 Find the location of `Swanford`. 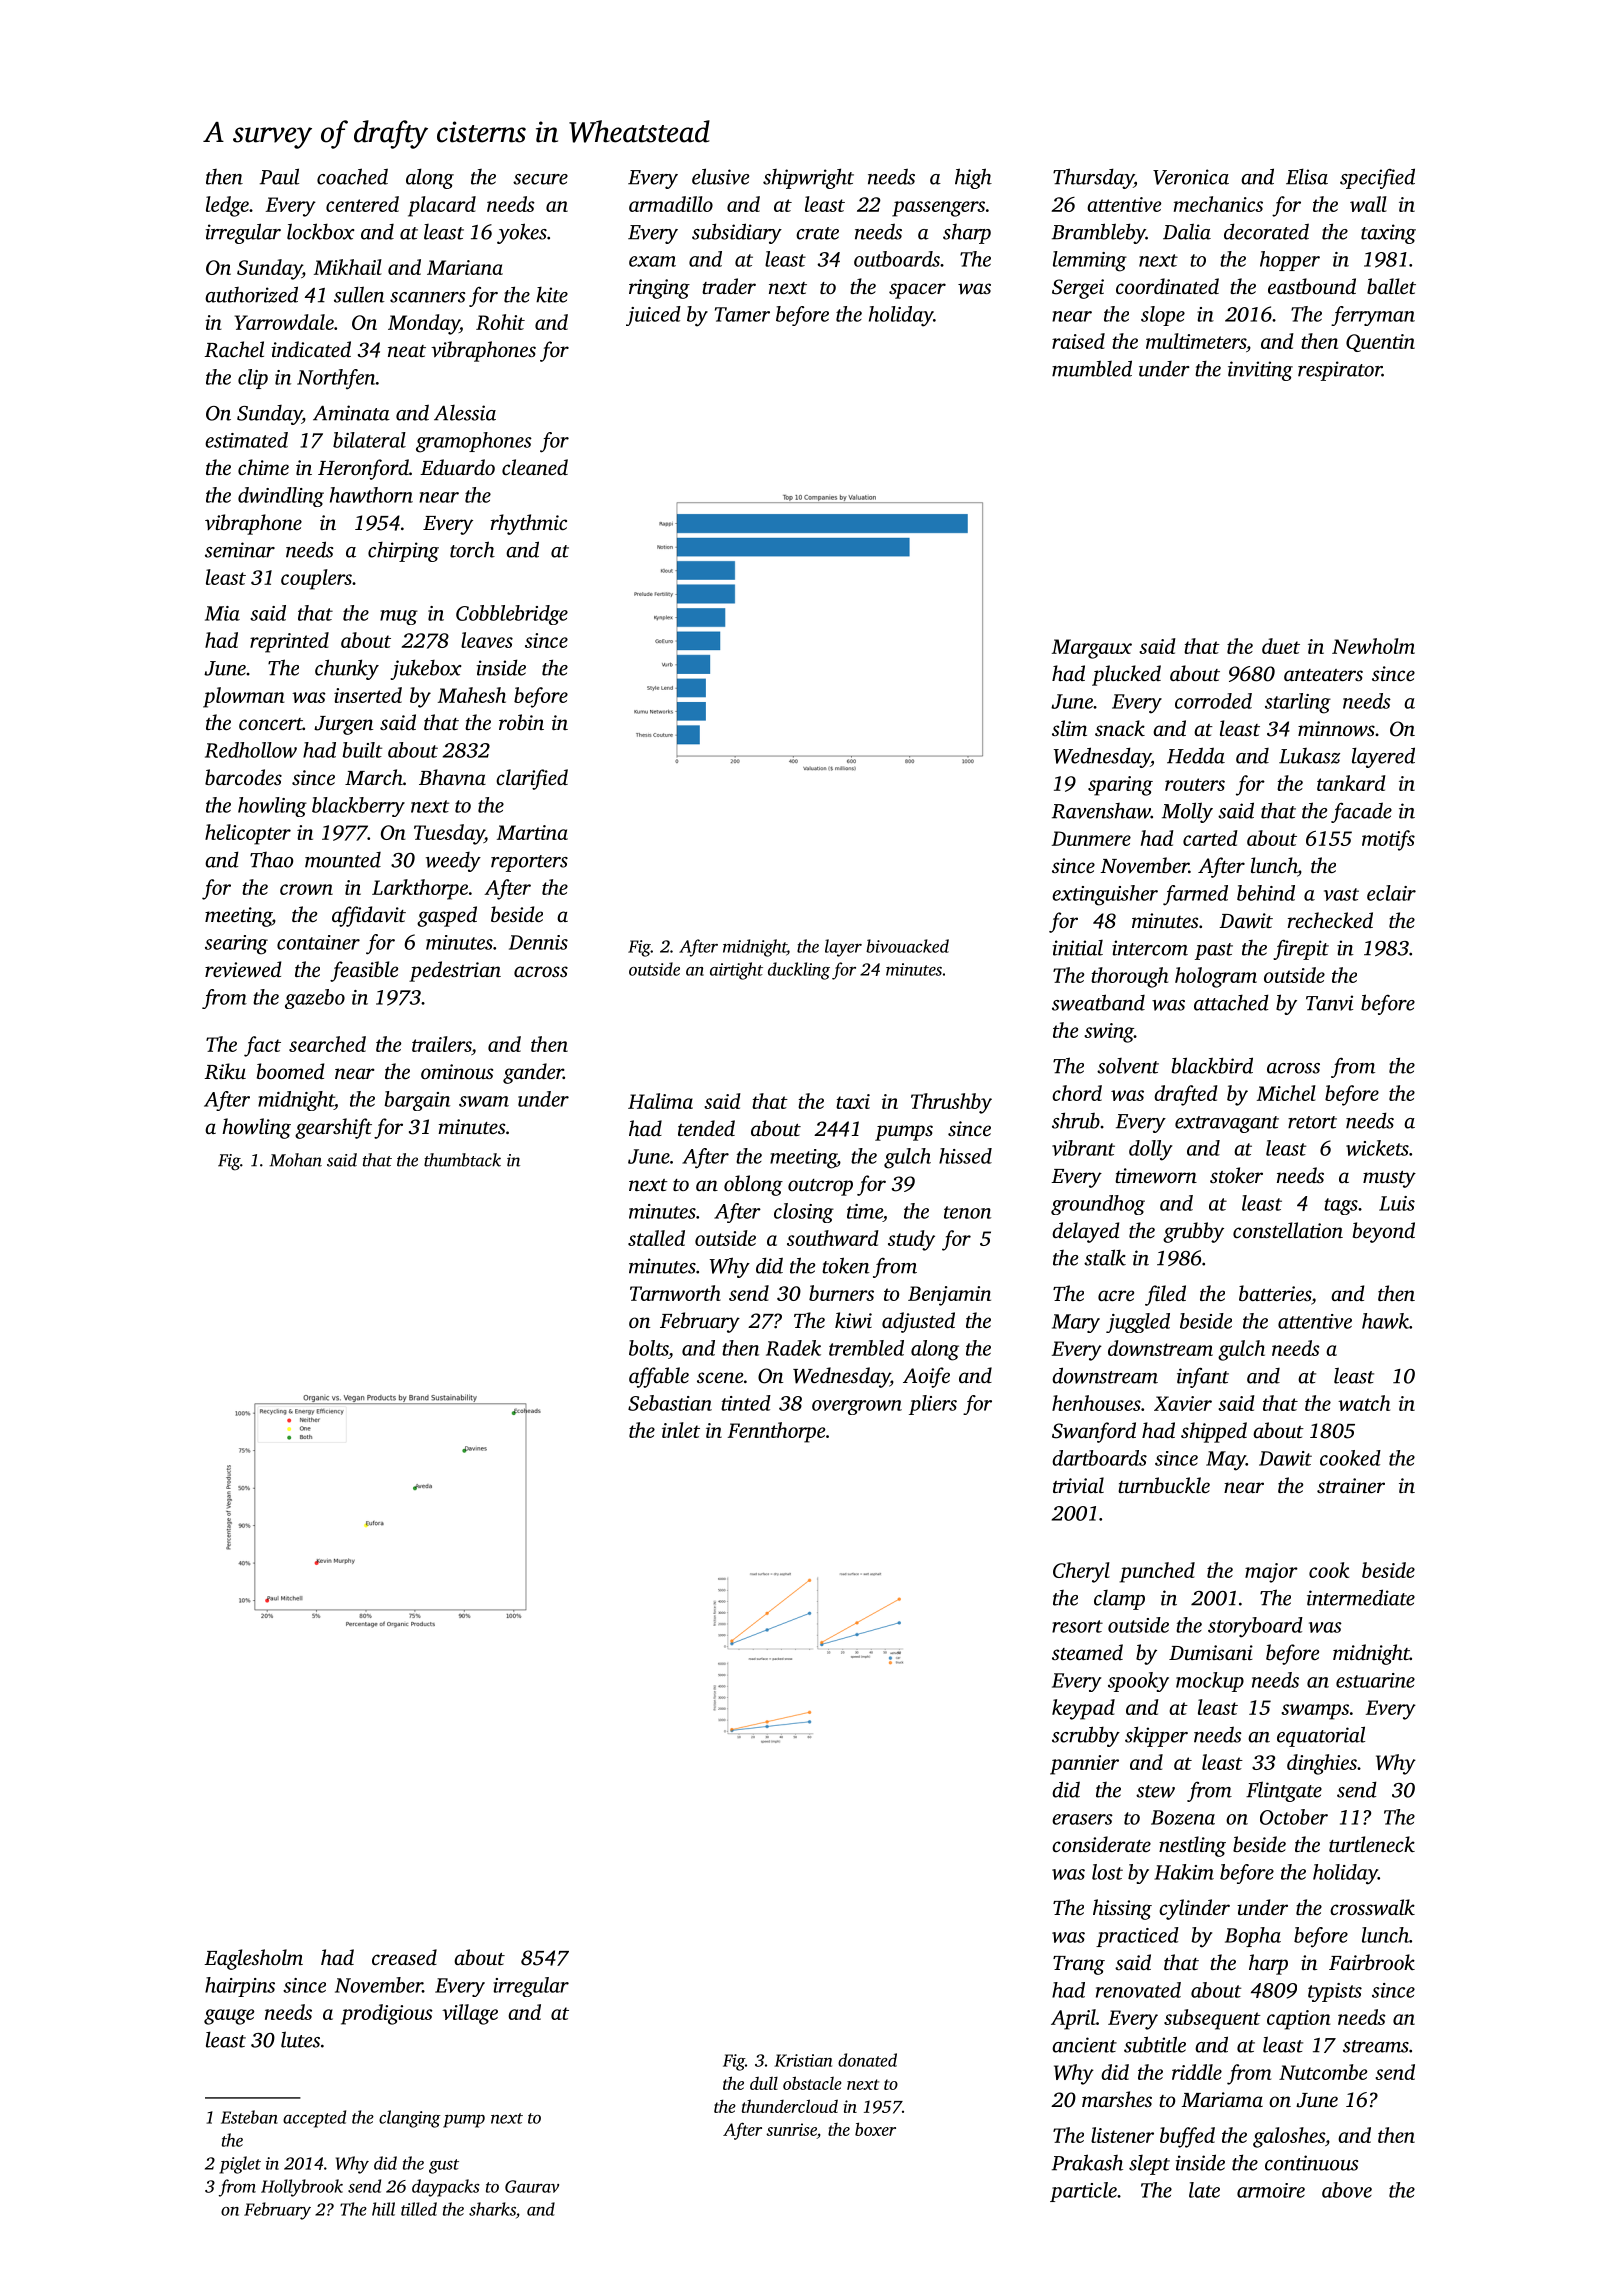

Swanford is located at coordinates (1094, 1432).
